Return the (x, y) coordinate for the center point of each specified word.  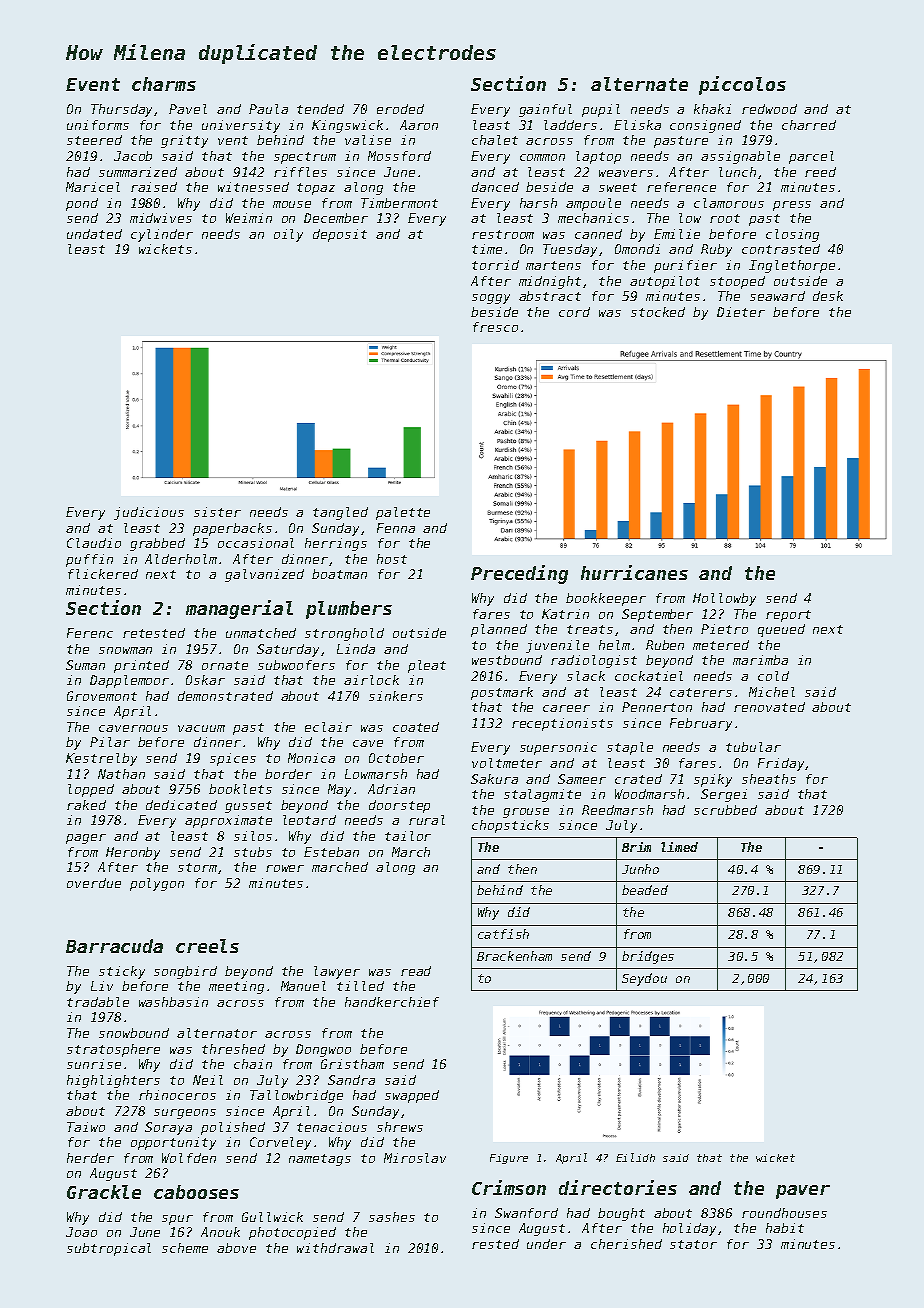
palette (403, 513)
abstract (550, 296)
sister (217, 512)
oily (288, 235)
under (546, 1244)
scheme (185, 1248)
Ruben (665, 645)
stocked (658, 312)
